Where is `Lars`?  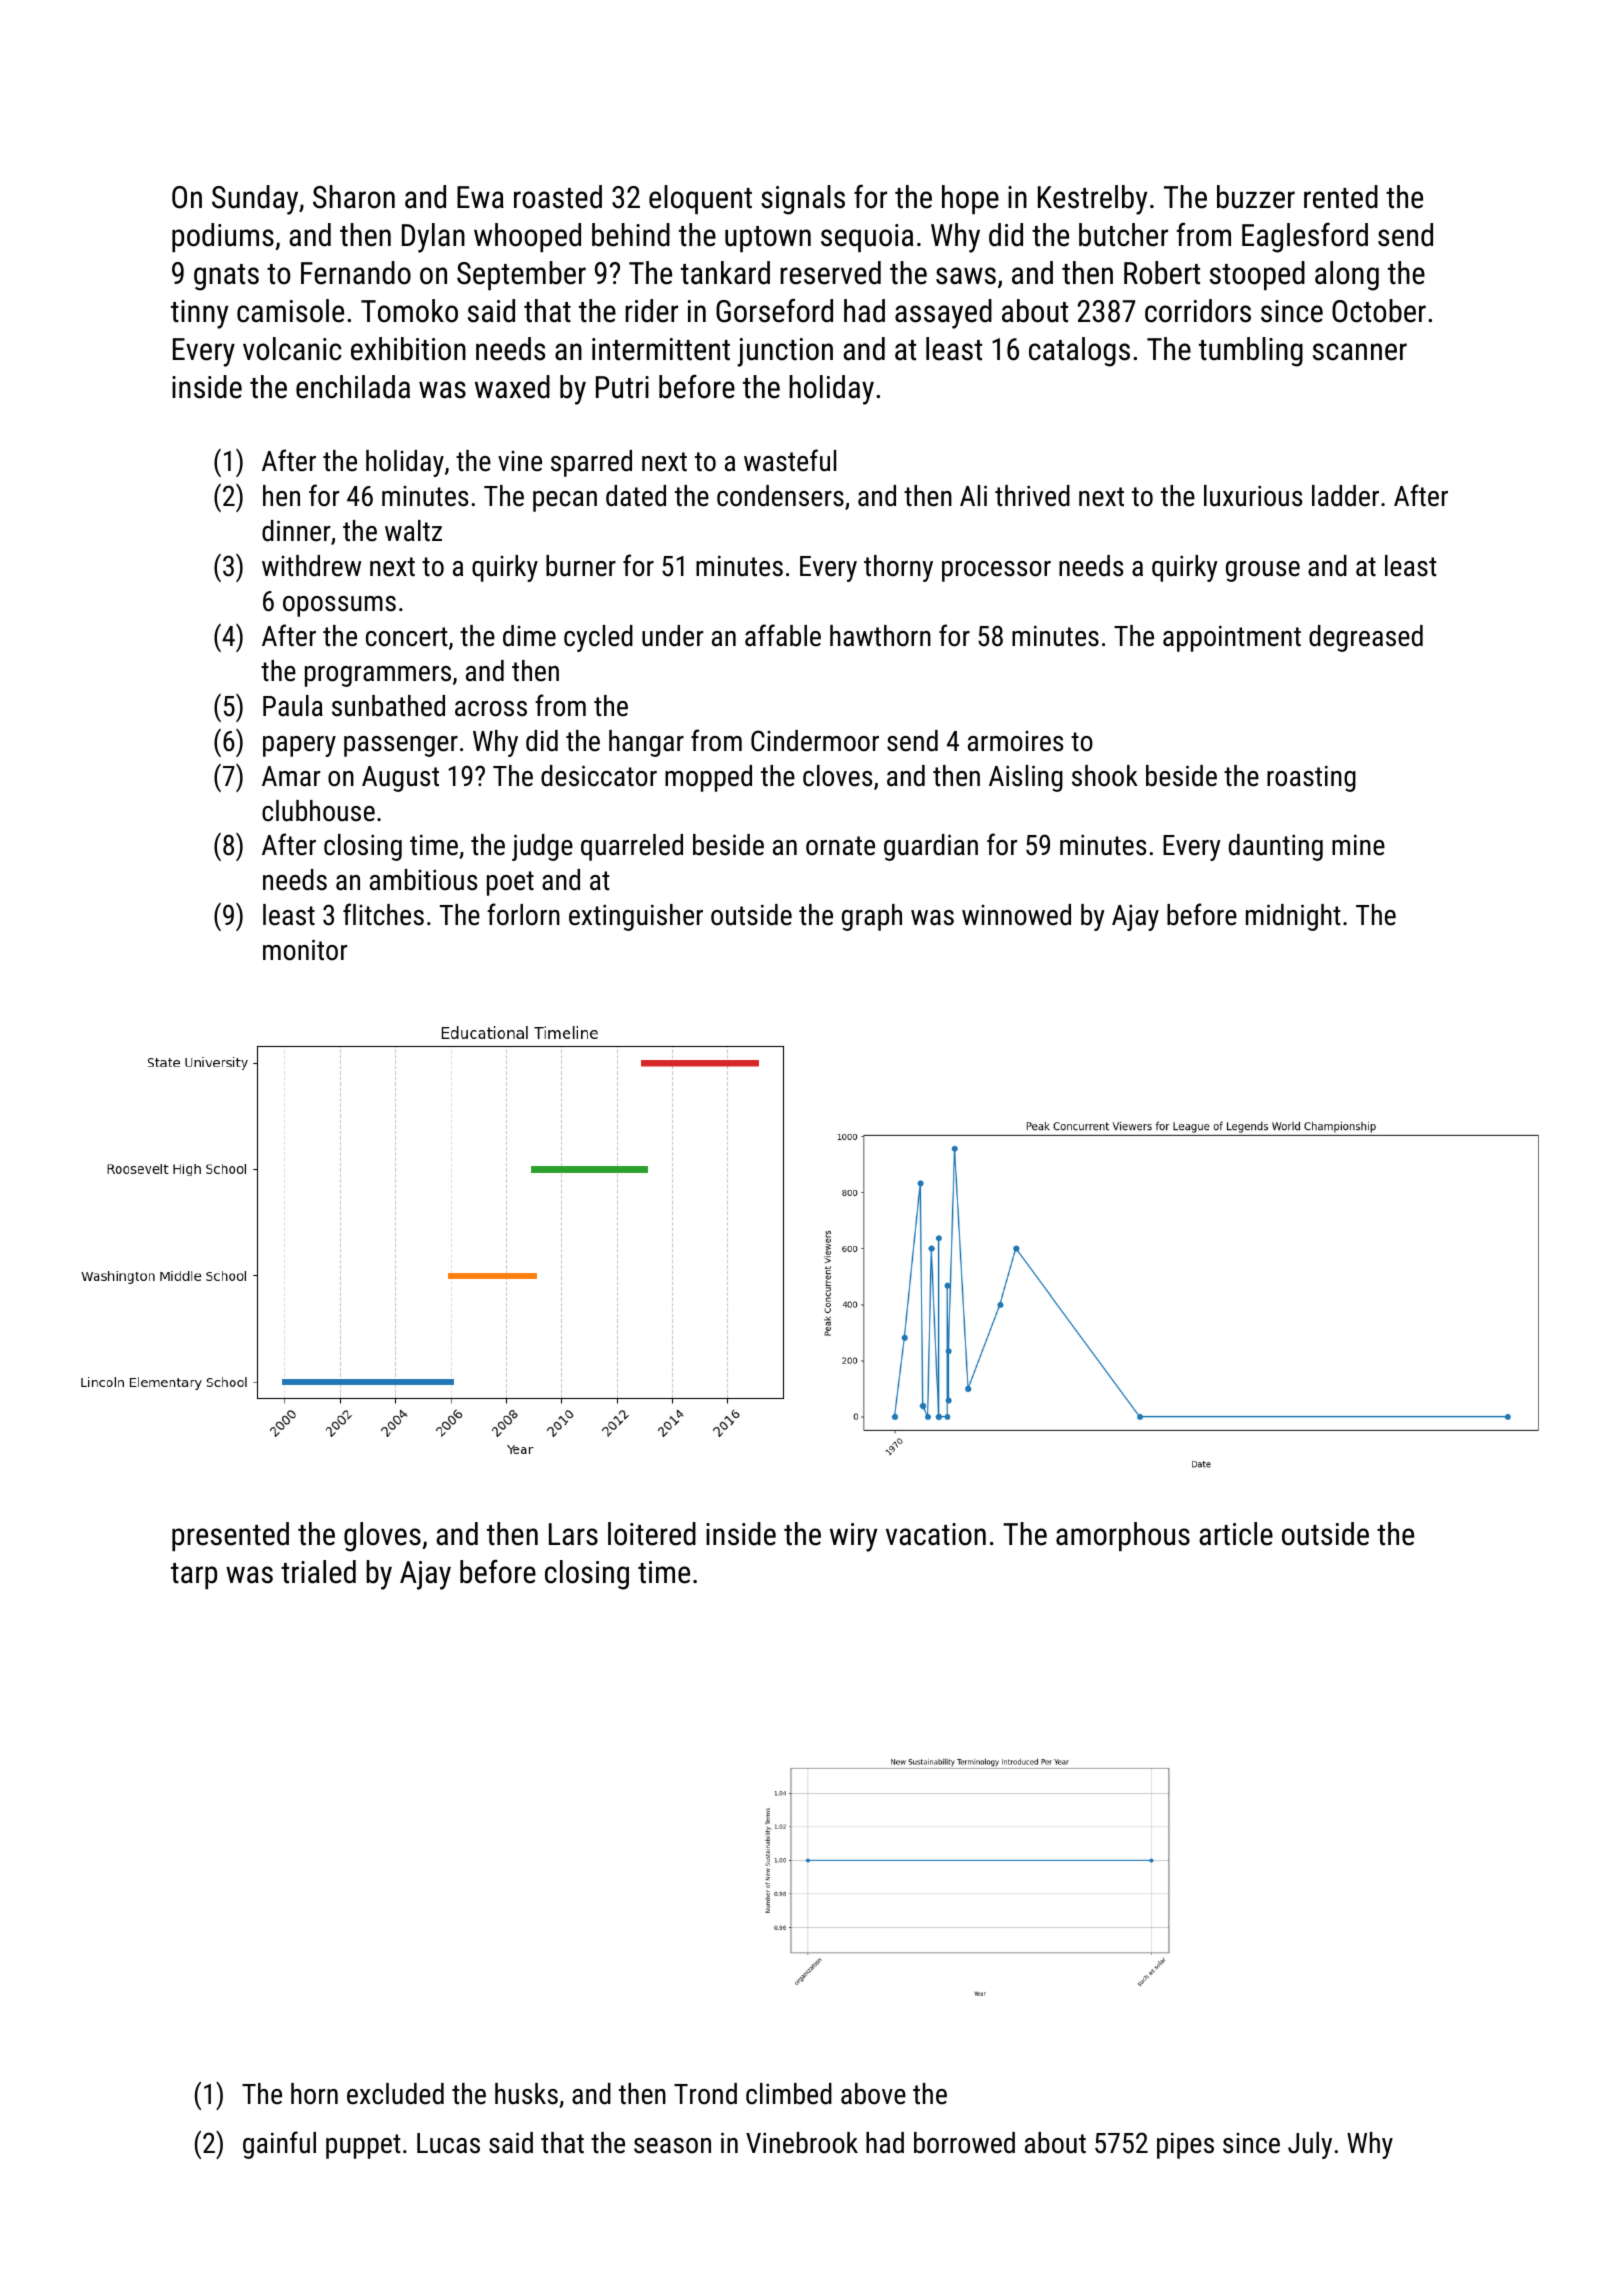
Lars is located at coordinates (573, 1534).
